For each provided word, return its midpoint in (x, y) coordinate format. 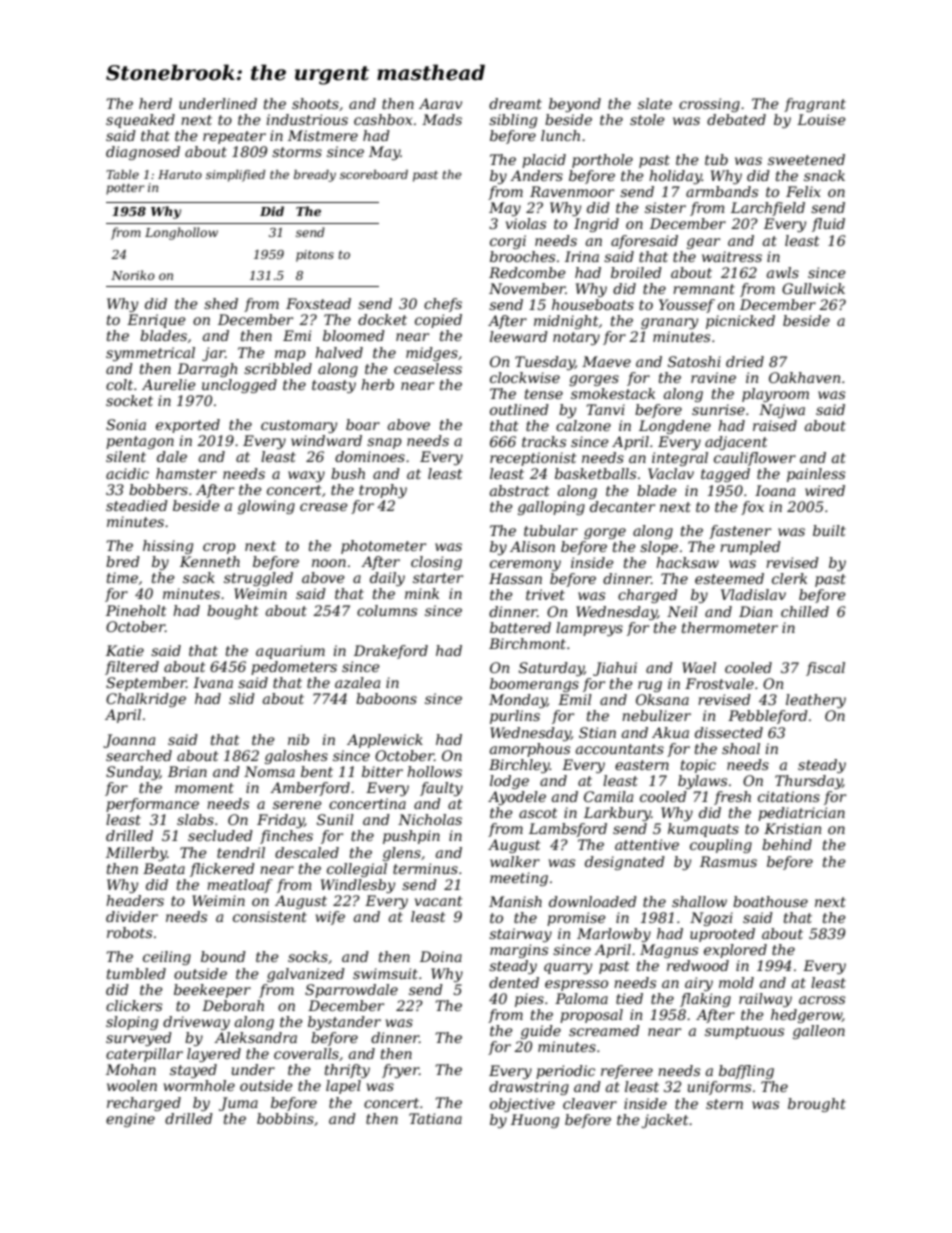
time (122, 577)
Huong (535, 1121)
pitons (315, 256)
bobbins (285, 1118)
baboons (386, 698)
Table (122, 174)
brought (817, 1105)
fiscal (825, 669)
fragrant (815, 105)
